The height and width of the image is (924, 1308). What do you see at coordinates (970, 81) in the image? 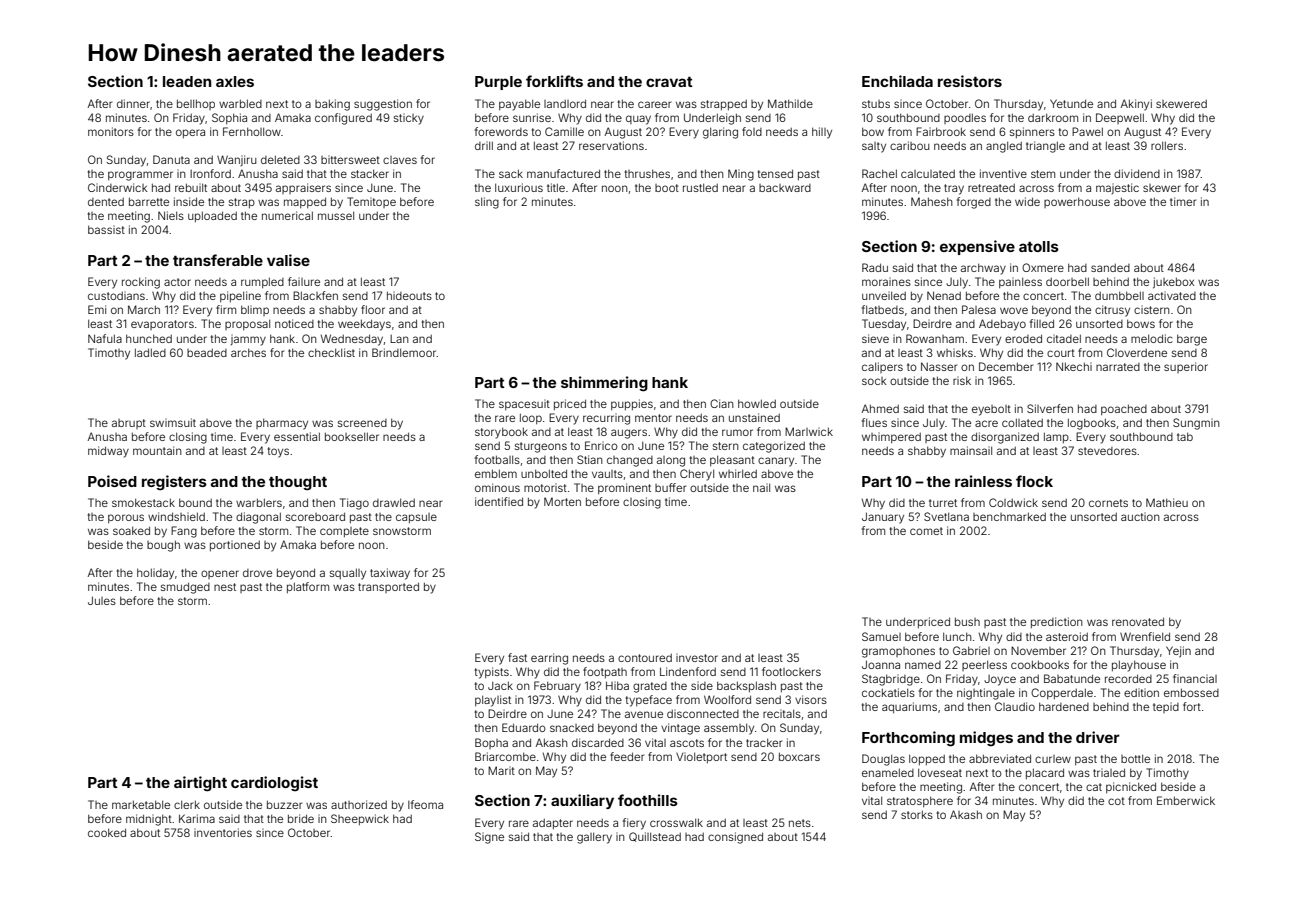
I see `resistors` at bounding box center [970, 81].
